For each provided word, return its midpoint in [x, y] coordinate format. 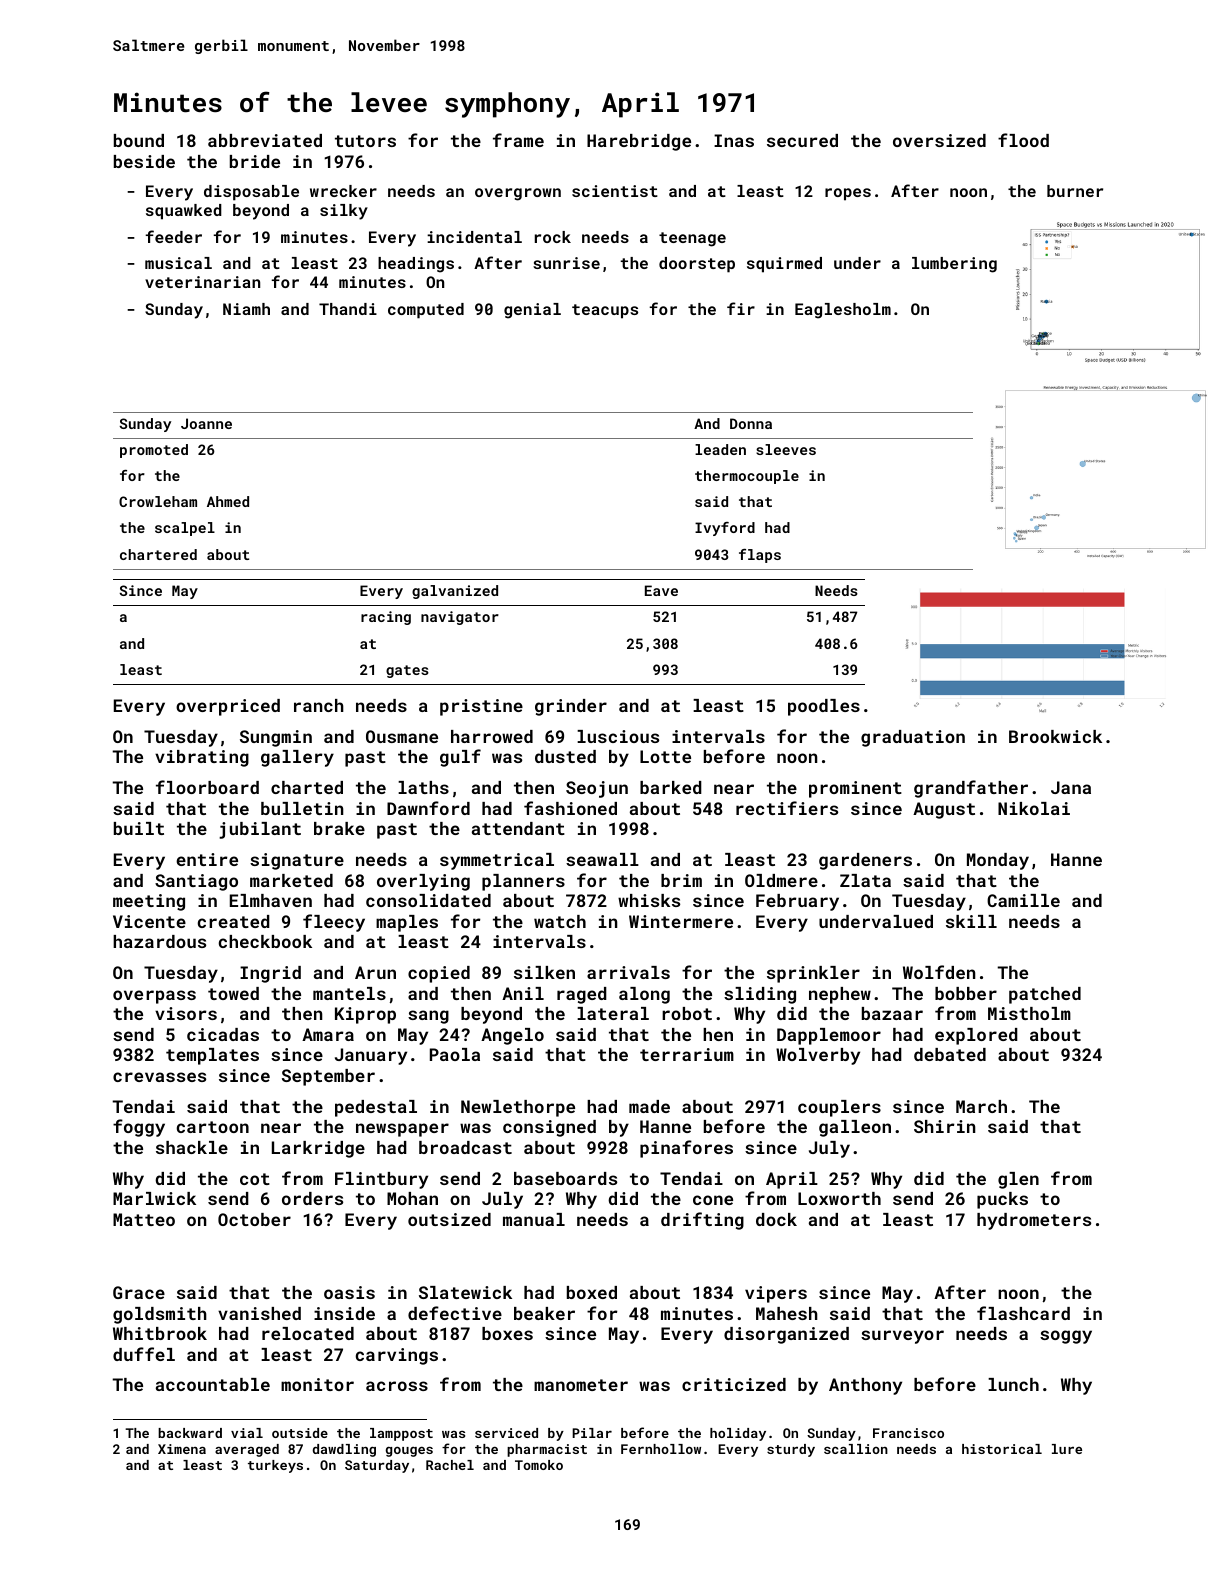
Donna [751, 423]
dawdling [344, 1450]
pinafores [686, 1149]
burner [1075, 191]
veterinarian [202, 282]
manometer [581, 1385]
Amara [328, 1034]
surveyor [902, 1337]
